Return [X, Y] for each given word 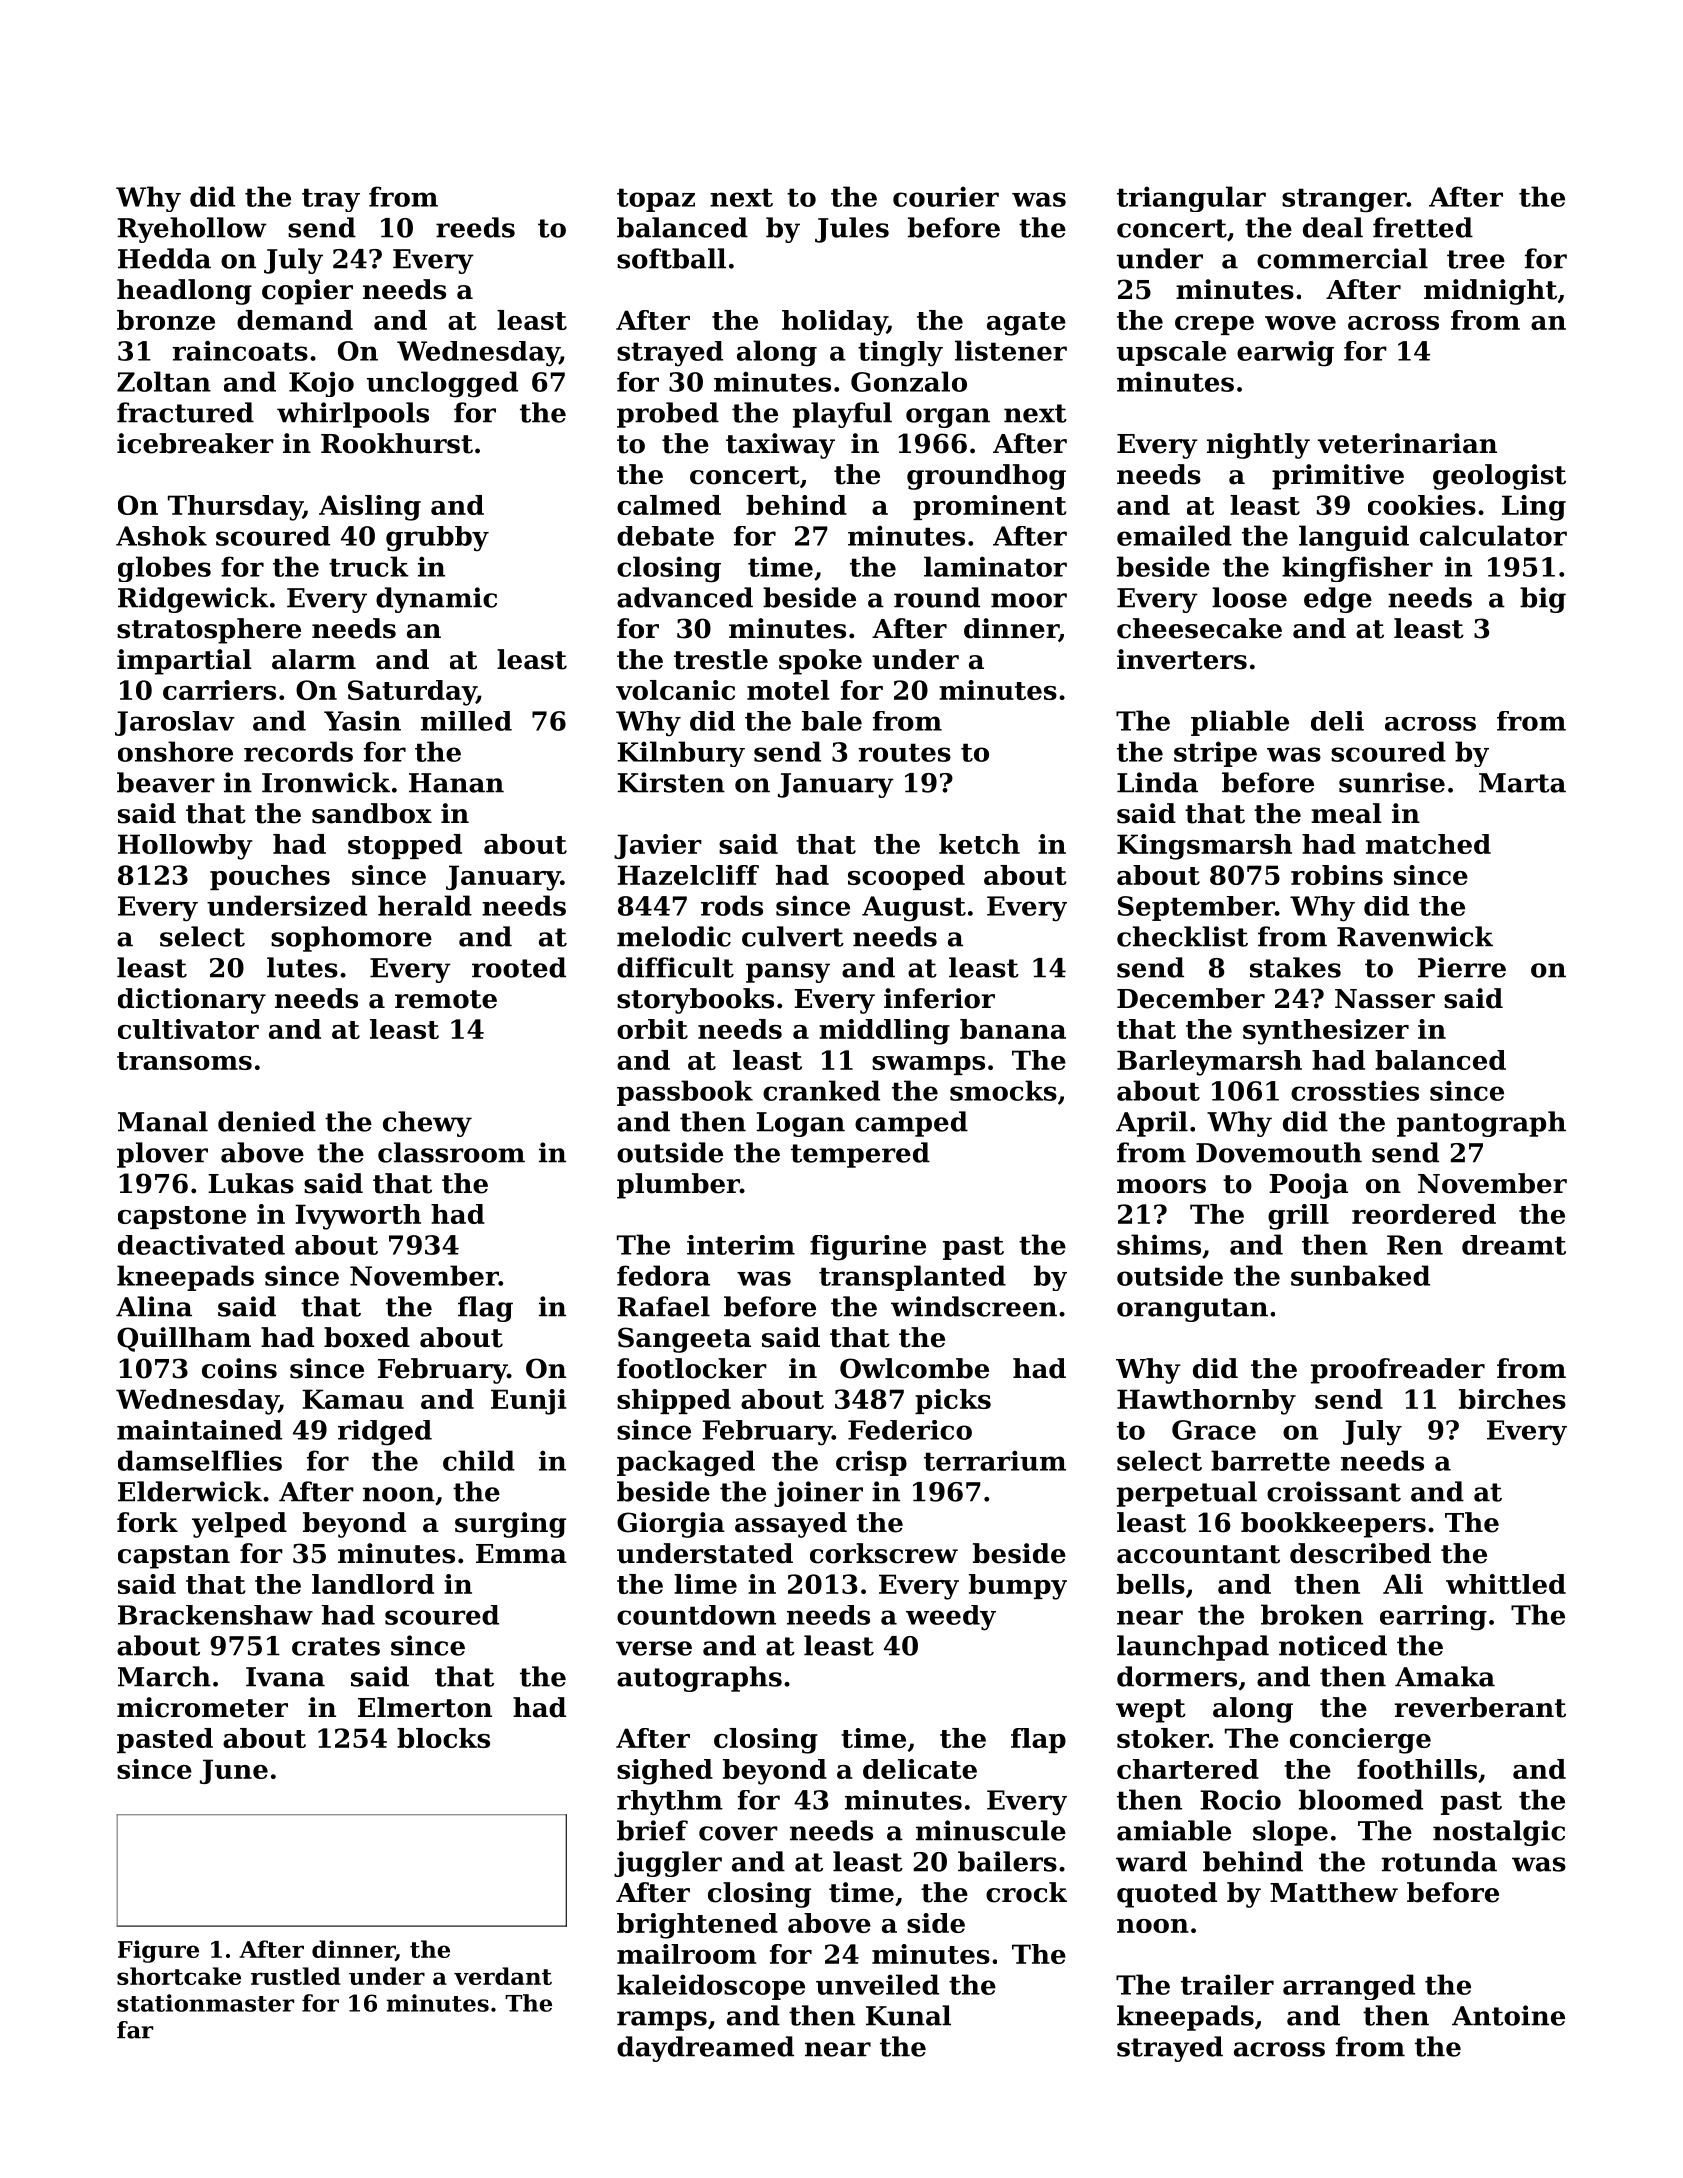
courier [946, 196]
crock [1026, 1892]
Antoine [1508, 2015]
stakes [1295, 967]
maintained [199, 1430]
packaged [686, 1463]
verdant [503, 1976]
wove [1300, 323]
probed [668, 415]
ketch [979, 844]
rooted [519, 967]
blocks [443, 1738]
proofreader [1398, 1371]
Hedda [164, 258]
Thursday [235, 508]
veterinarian [1407, 443]
